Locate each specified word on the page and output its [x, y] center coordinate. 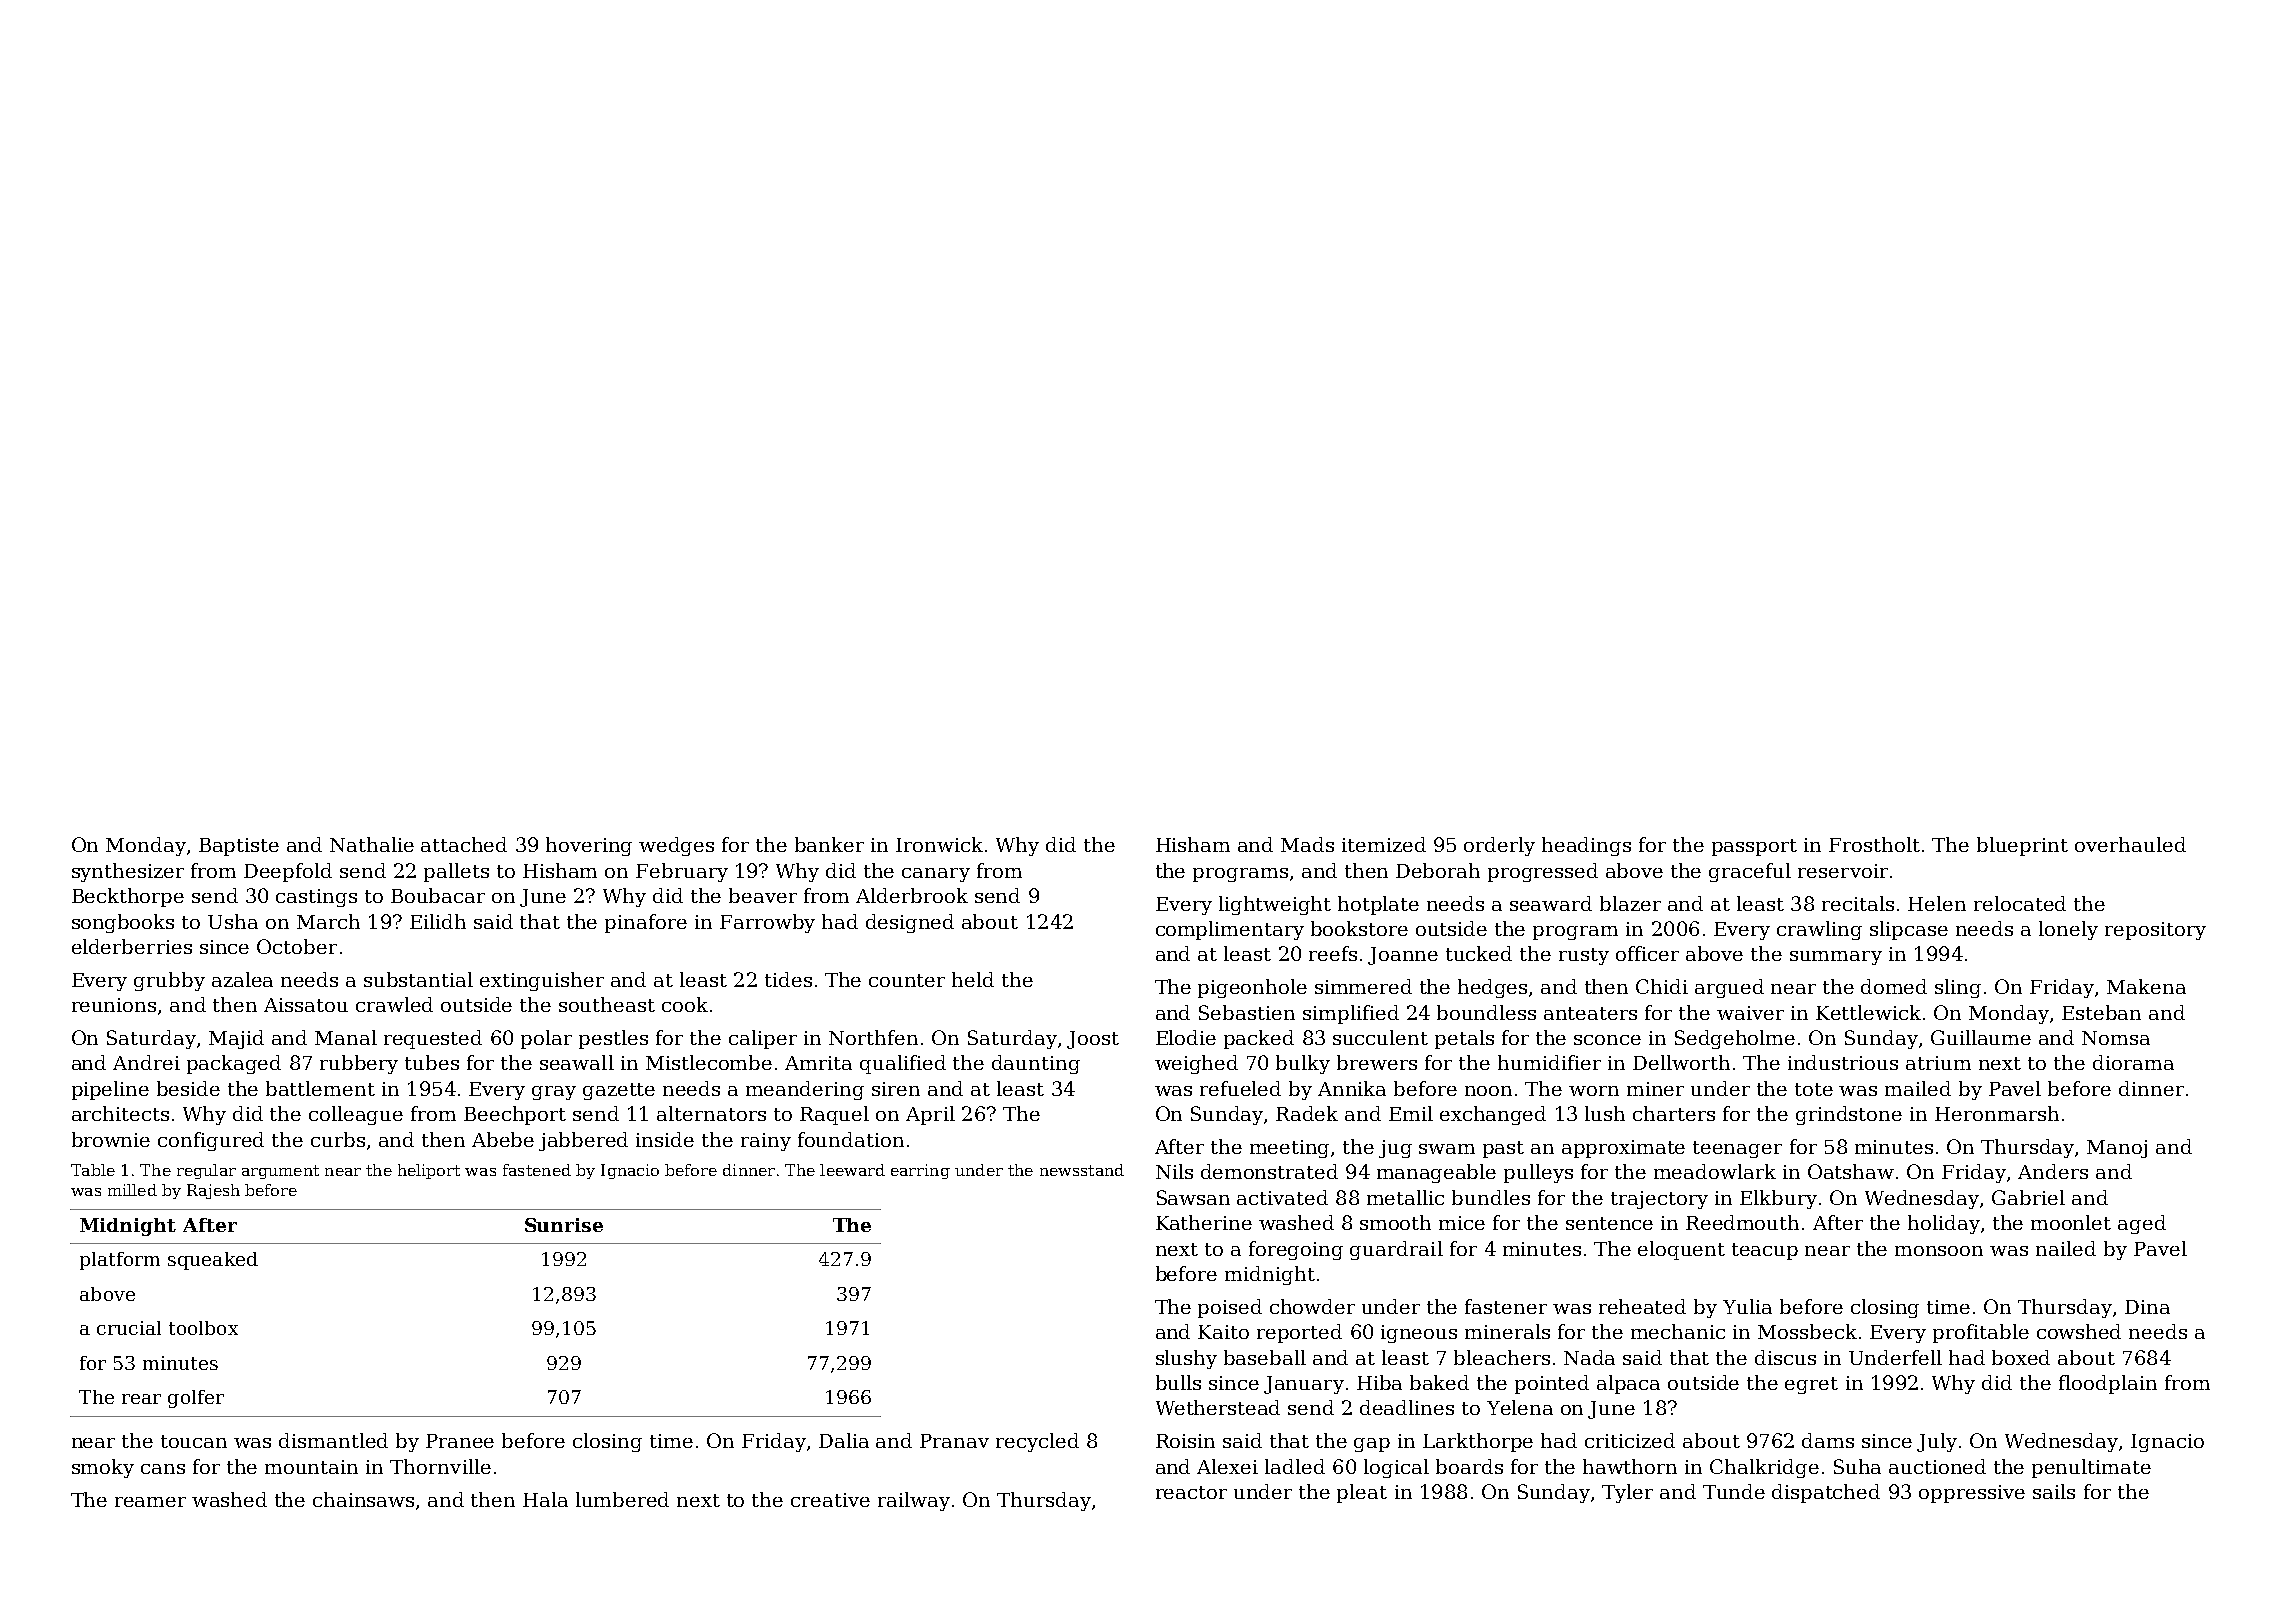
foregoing [1296, 1250]
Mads [1307, 844]
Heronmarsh [1997, 1113]
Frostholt [1874, 844]
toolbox [203, 1328]
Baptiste [239, 847]
